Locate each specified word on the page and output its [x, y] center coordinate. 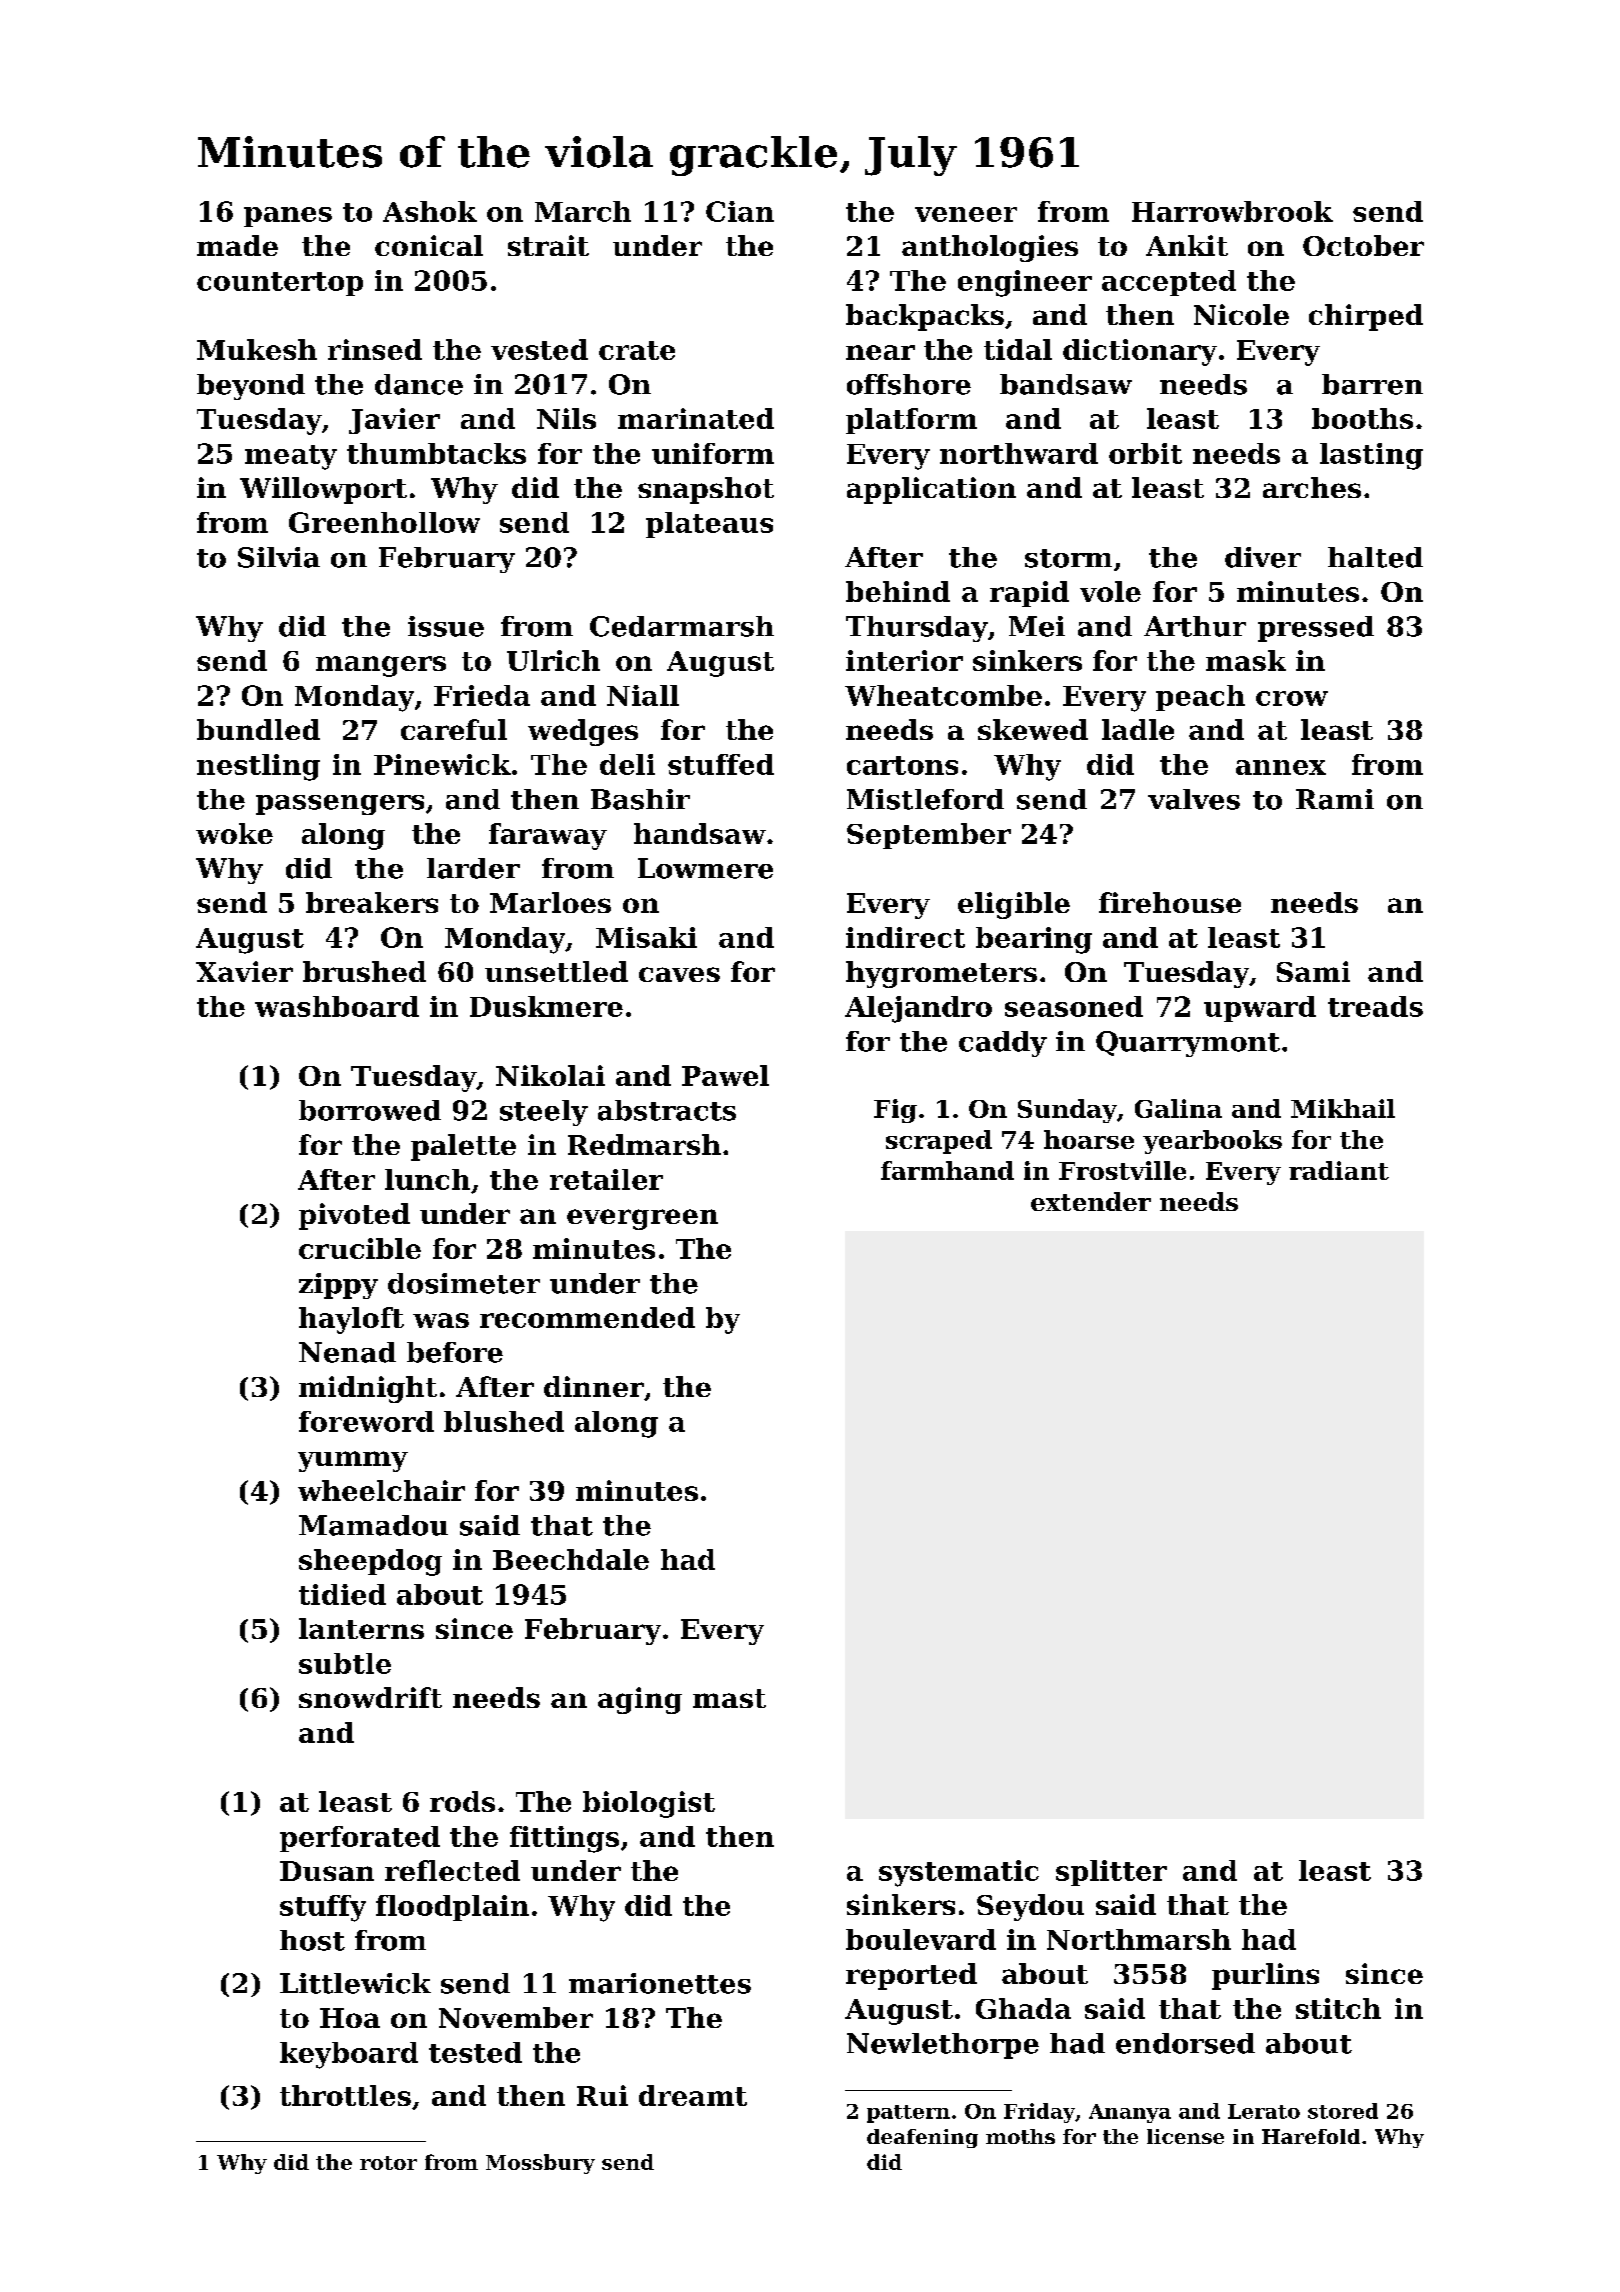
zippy [338, 1286]
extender [1091, 1201]
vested [539, 349]
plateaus [709, 525]
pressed [1316, 629]
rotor [388, 2163]
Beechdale [571, 1559]
